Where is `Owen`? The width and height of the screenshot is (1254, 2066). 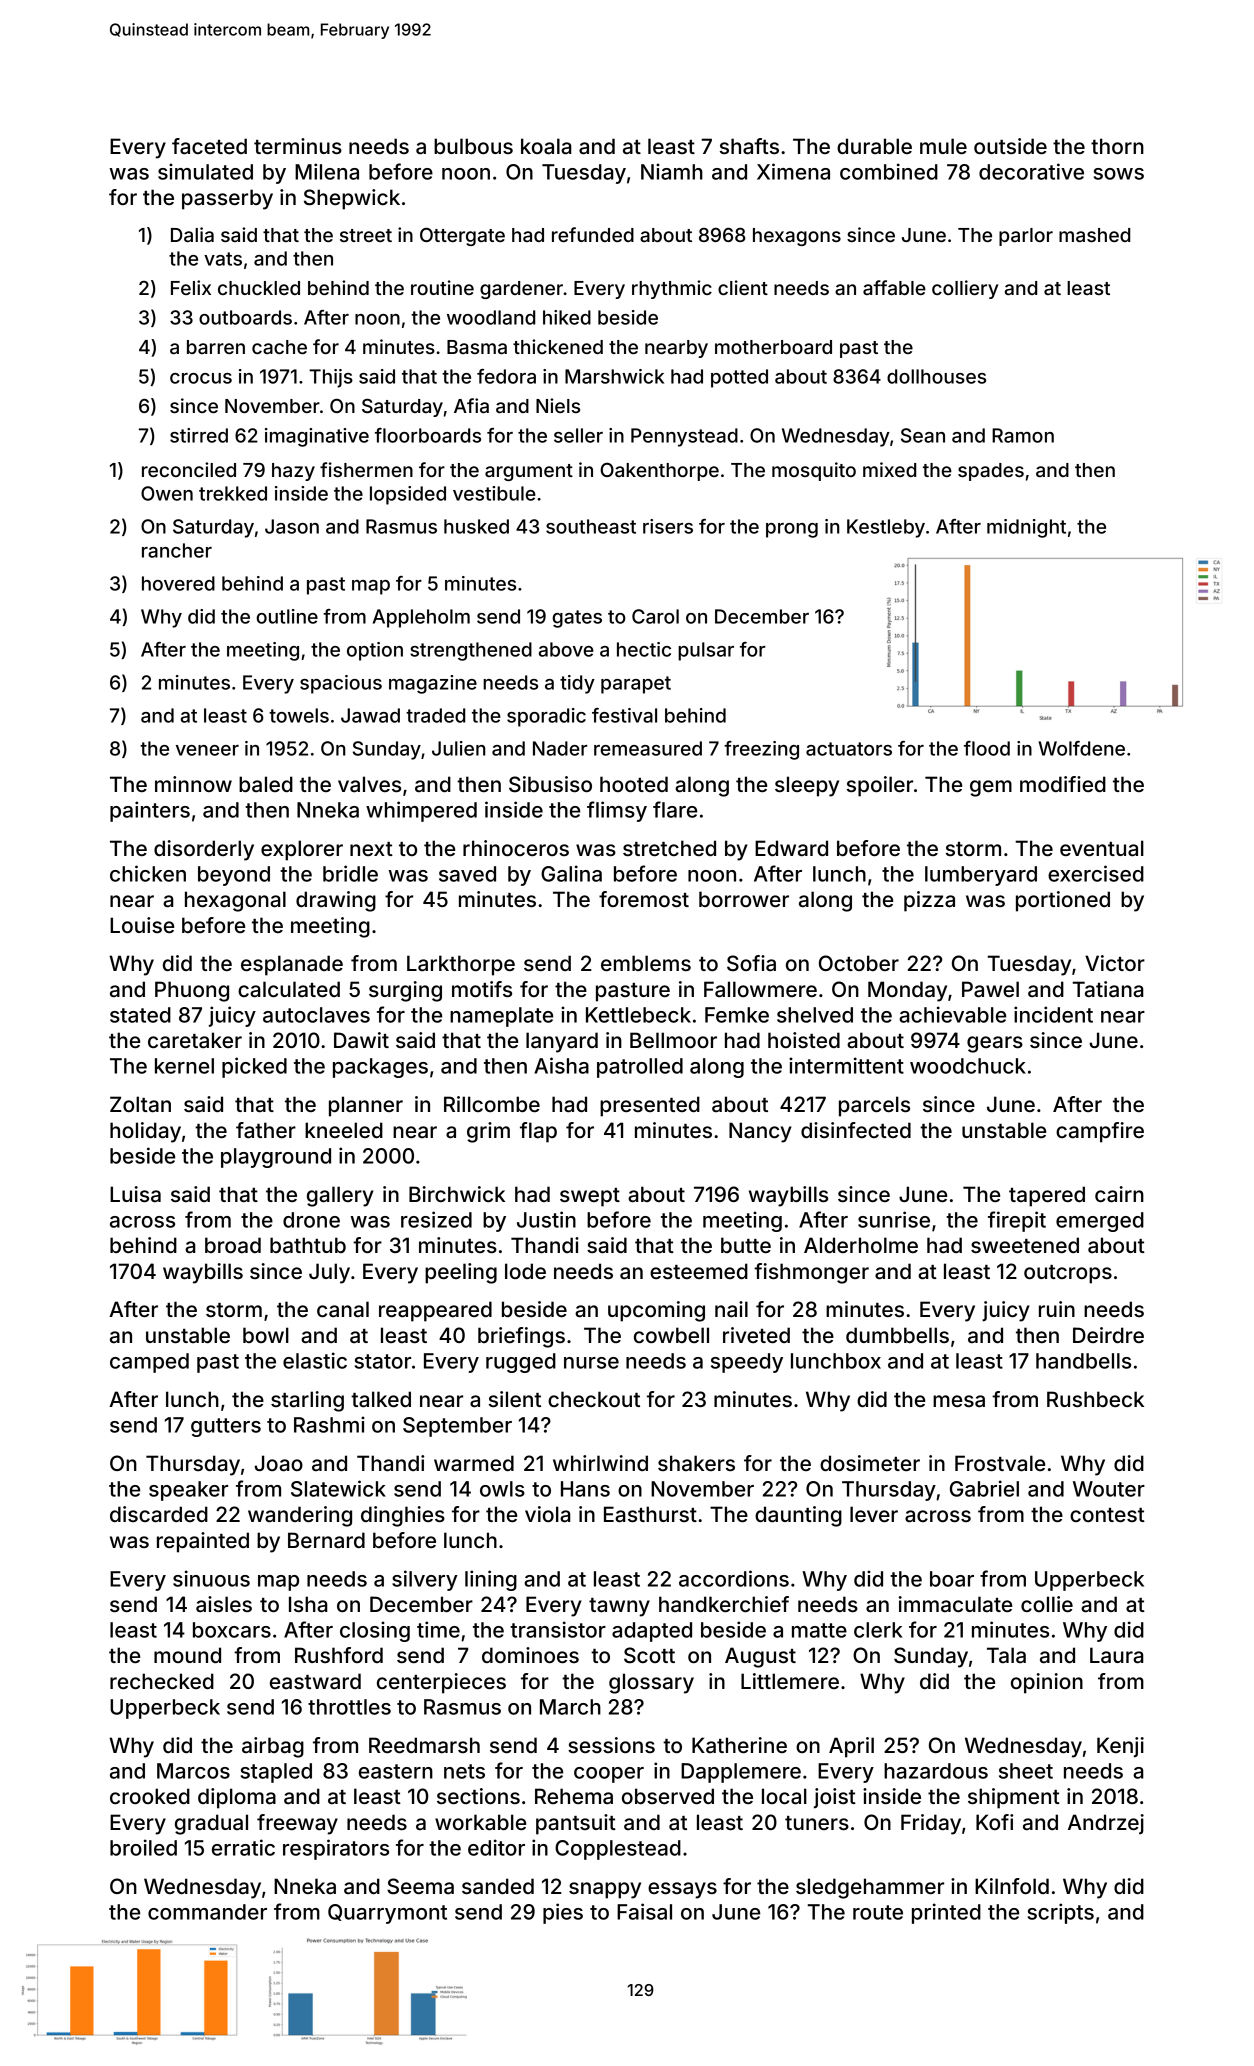
Owen is located at coordinates (167, 493).
